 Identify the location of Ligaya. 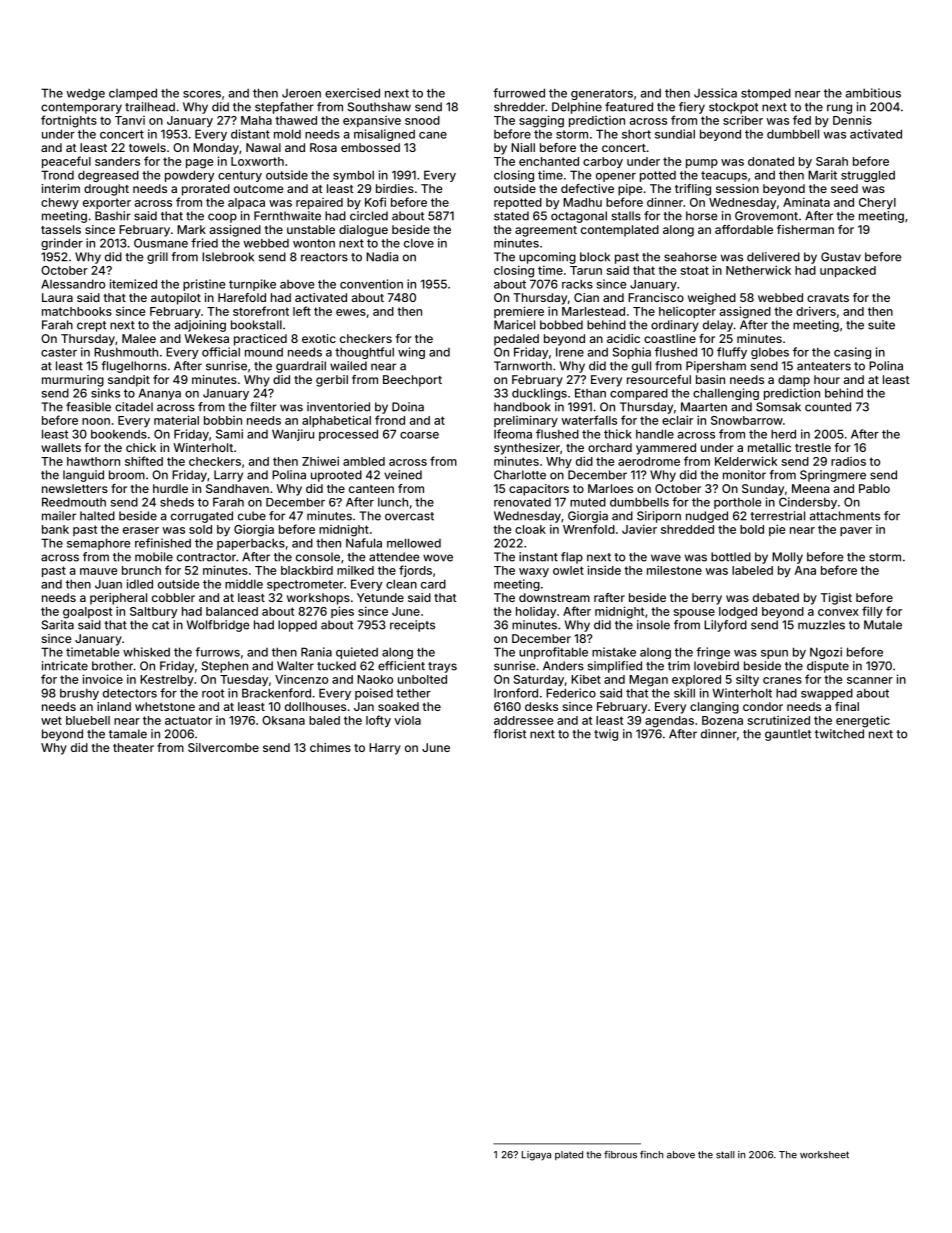
(536, 1156).
